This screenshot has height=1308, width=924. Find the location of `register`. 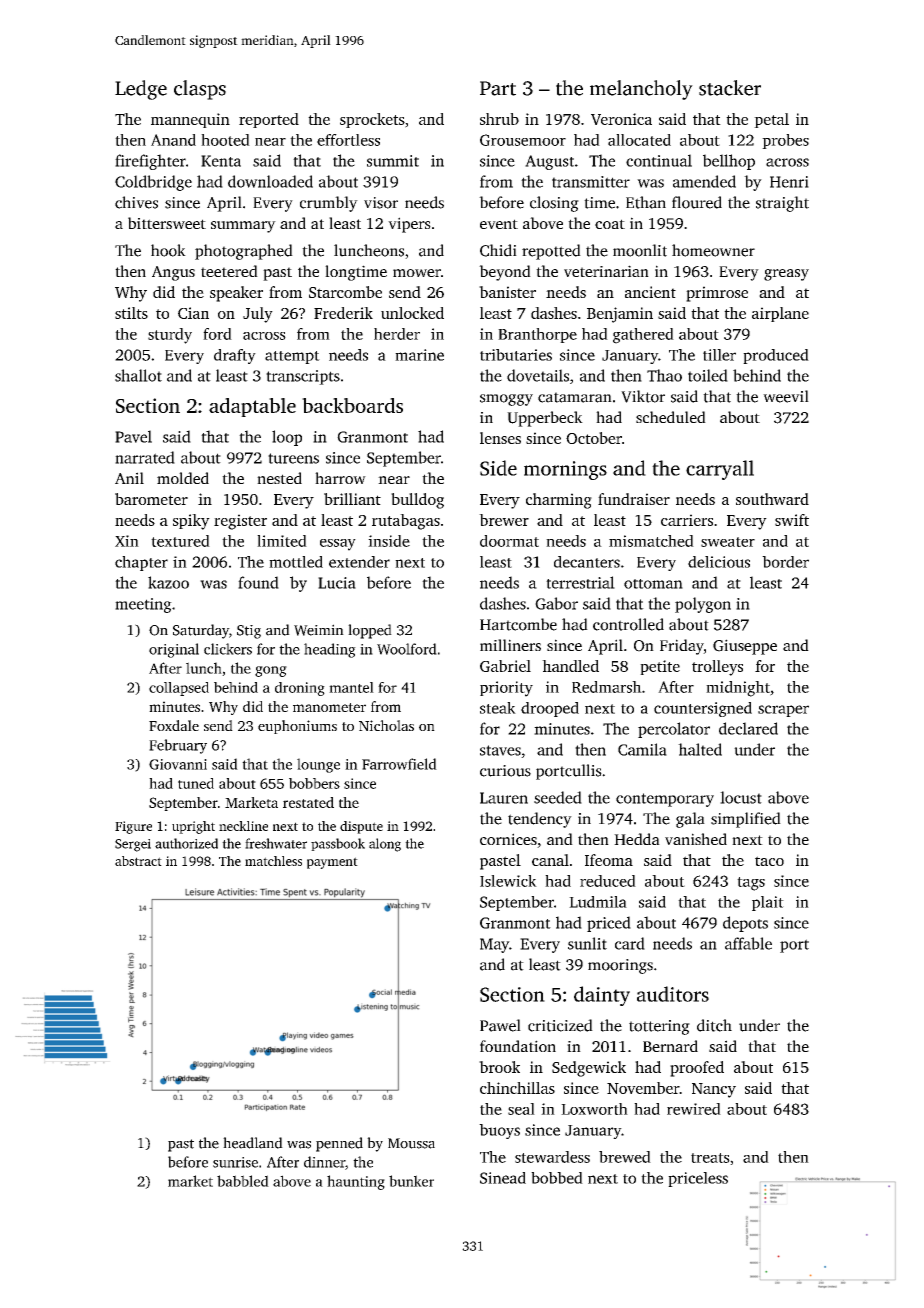

register is located at coordinates (240, 522).
